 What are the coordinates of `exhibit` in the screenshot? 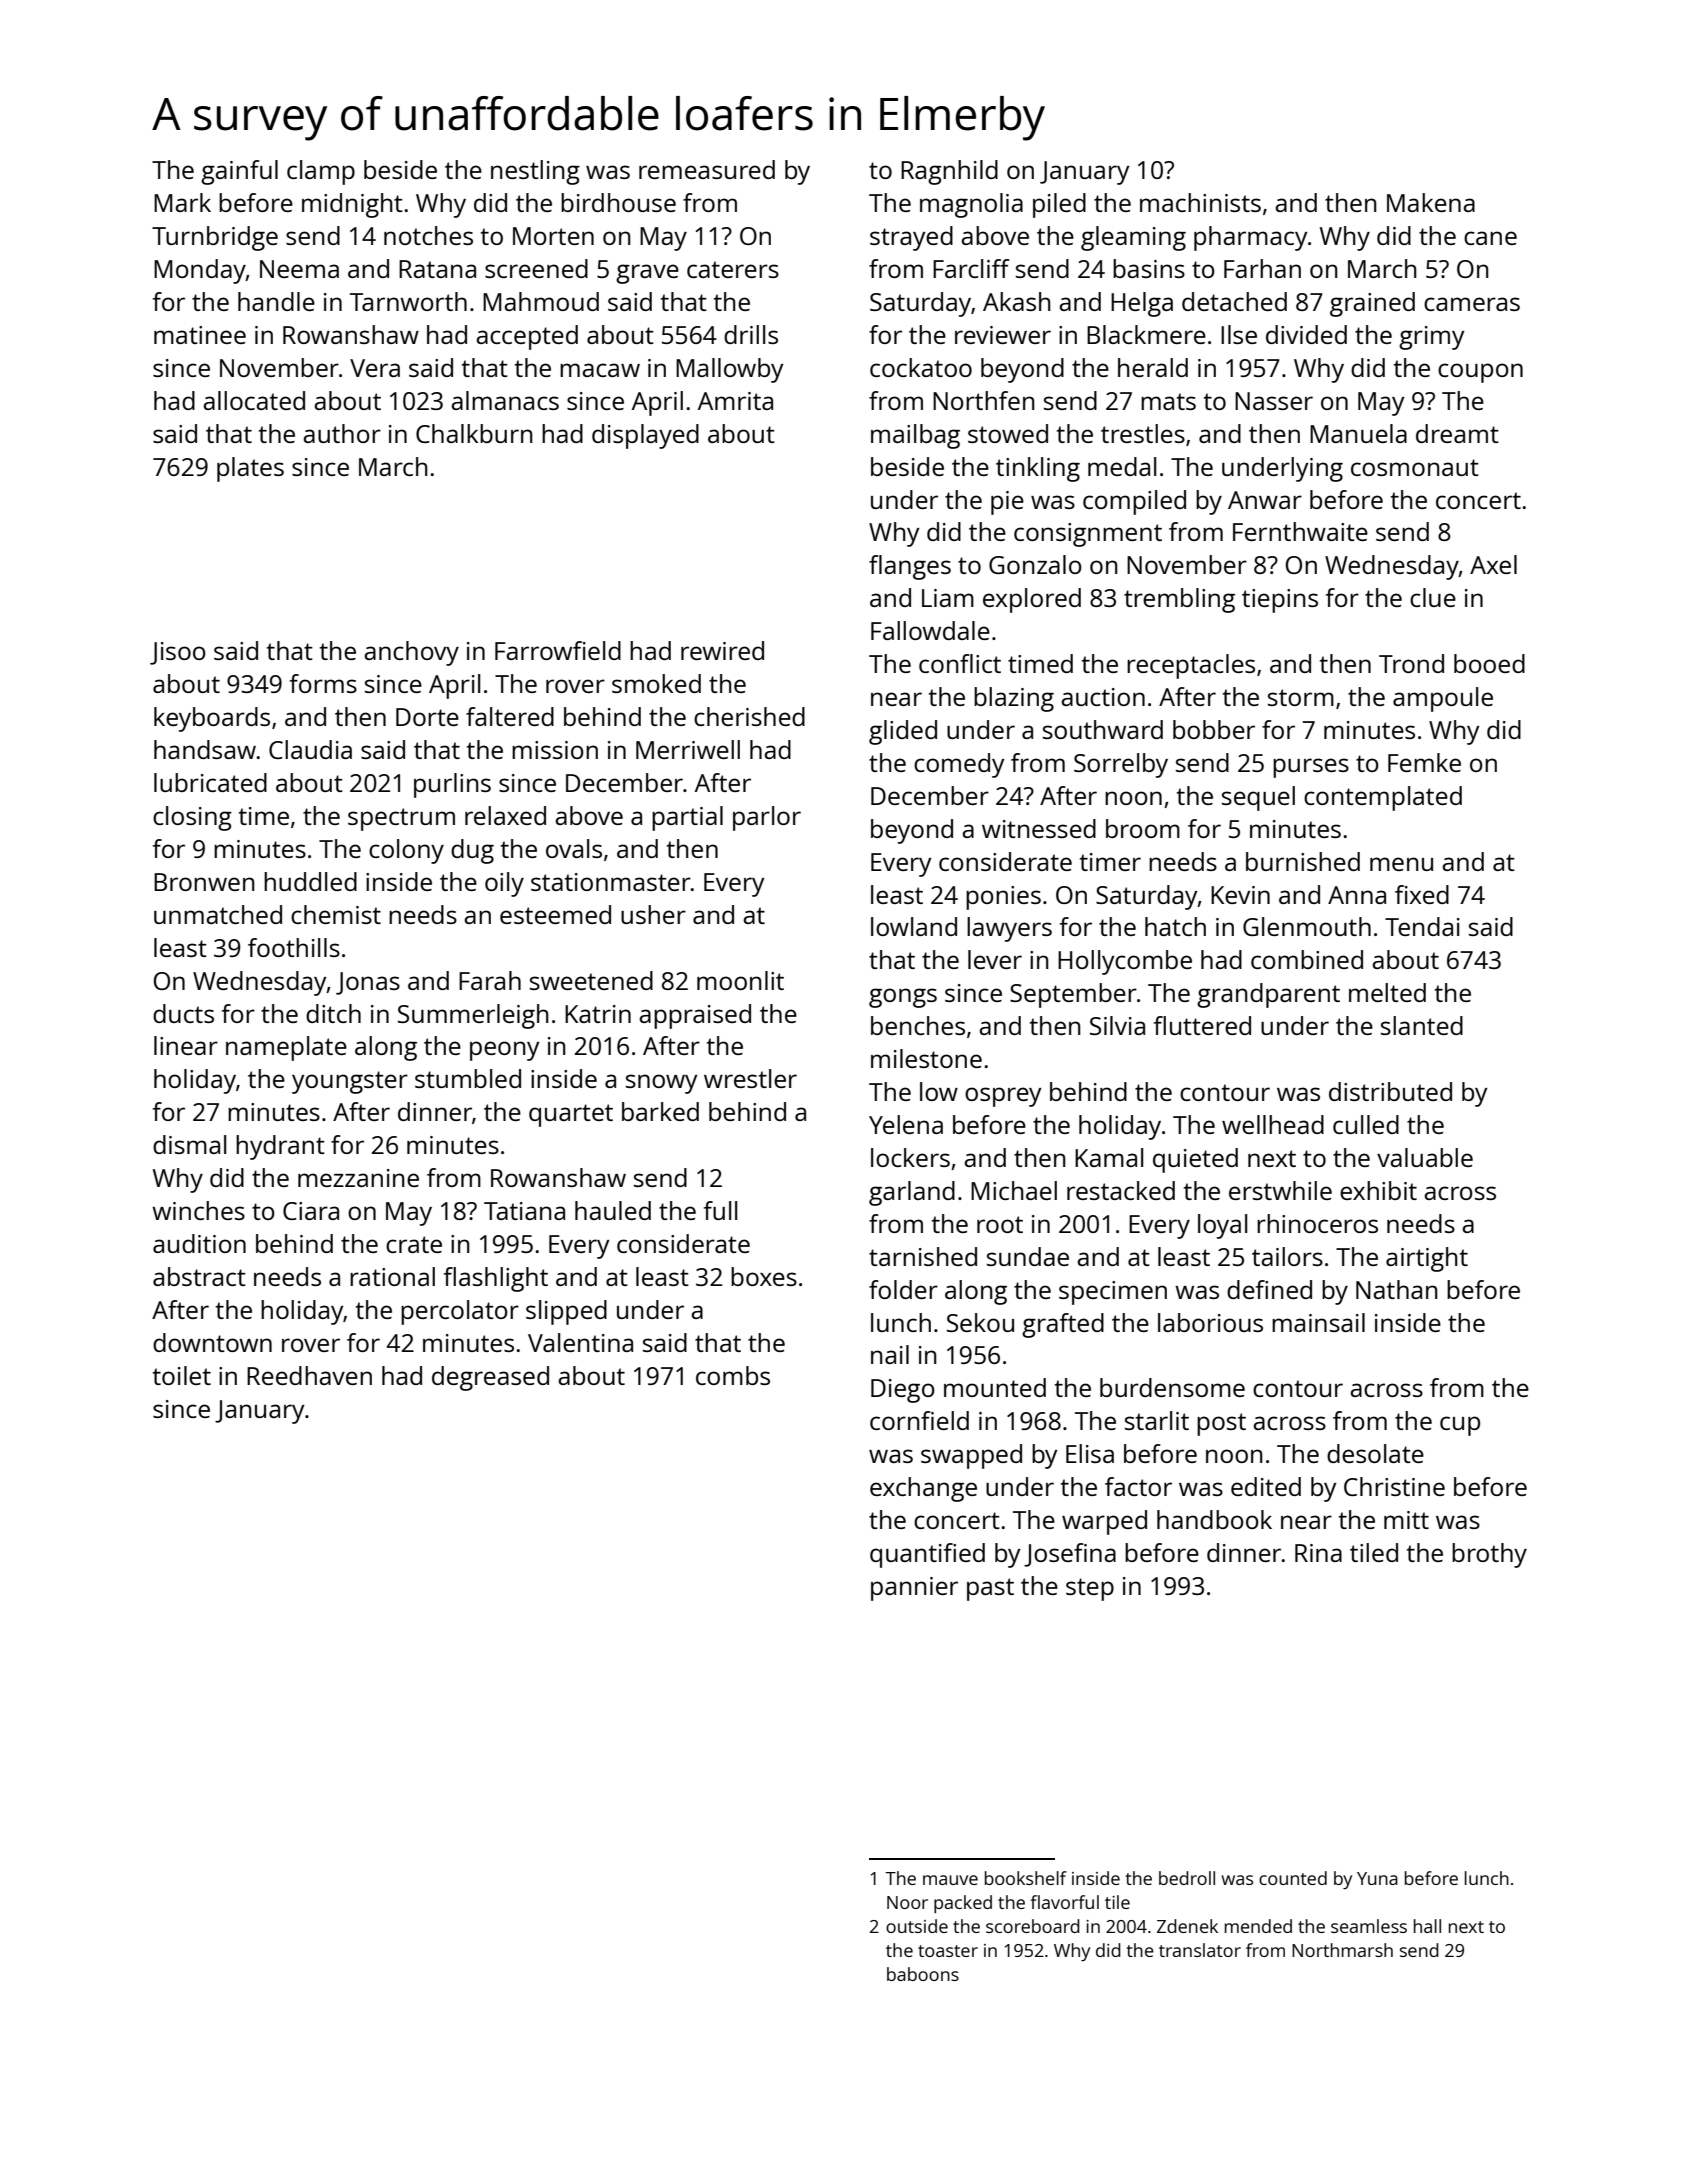 It's located at (1378, 1190).
